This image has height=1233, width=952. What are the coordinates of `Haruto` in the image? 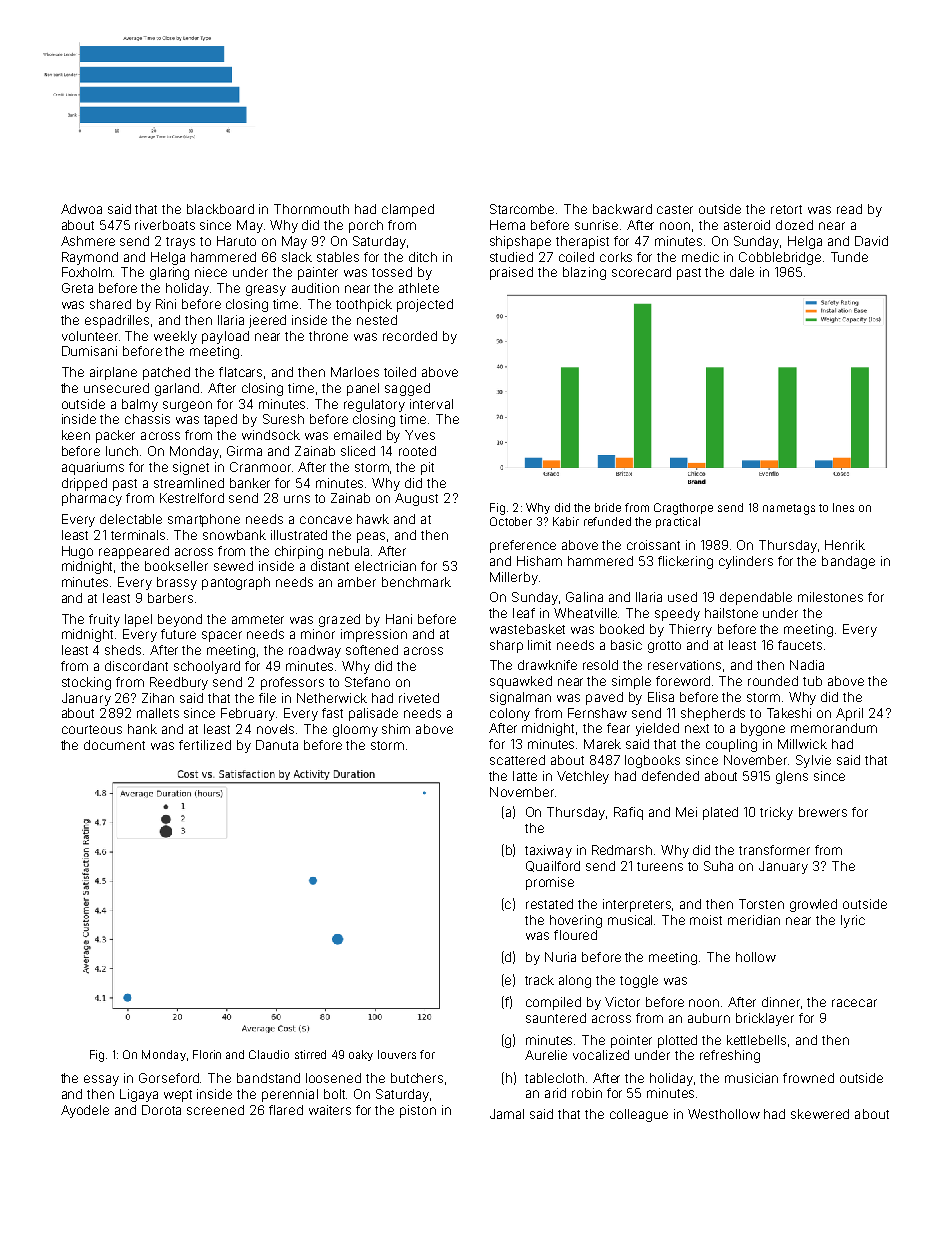 It's located at (236, 241).
